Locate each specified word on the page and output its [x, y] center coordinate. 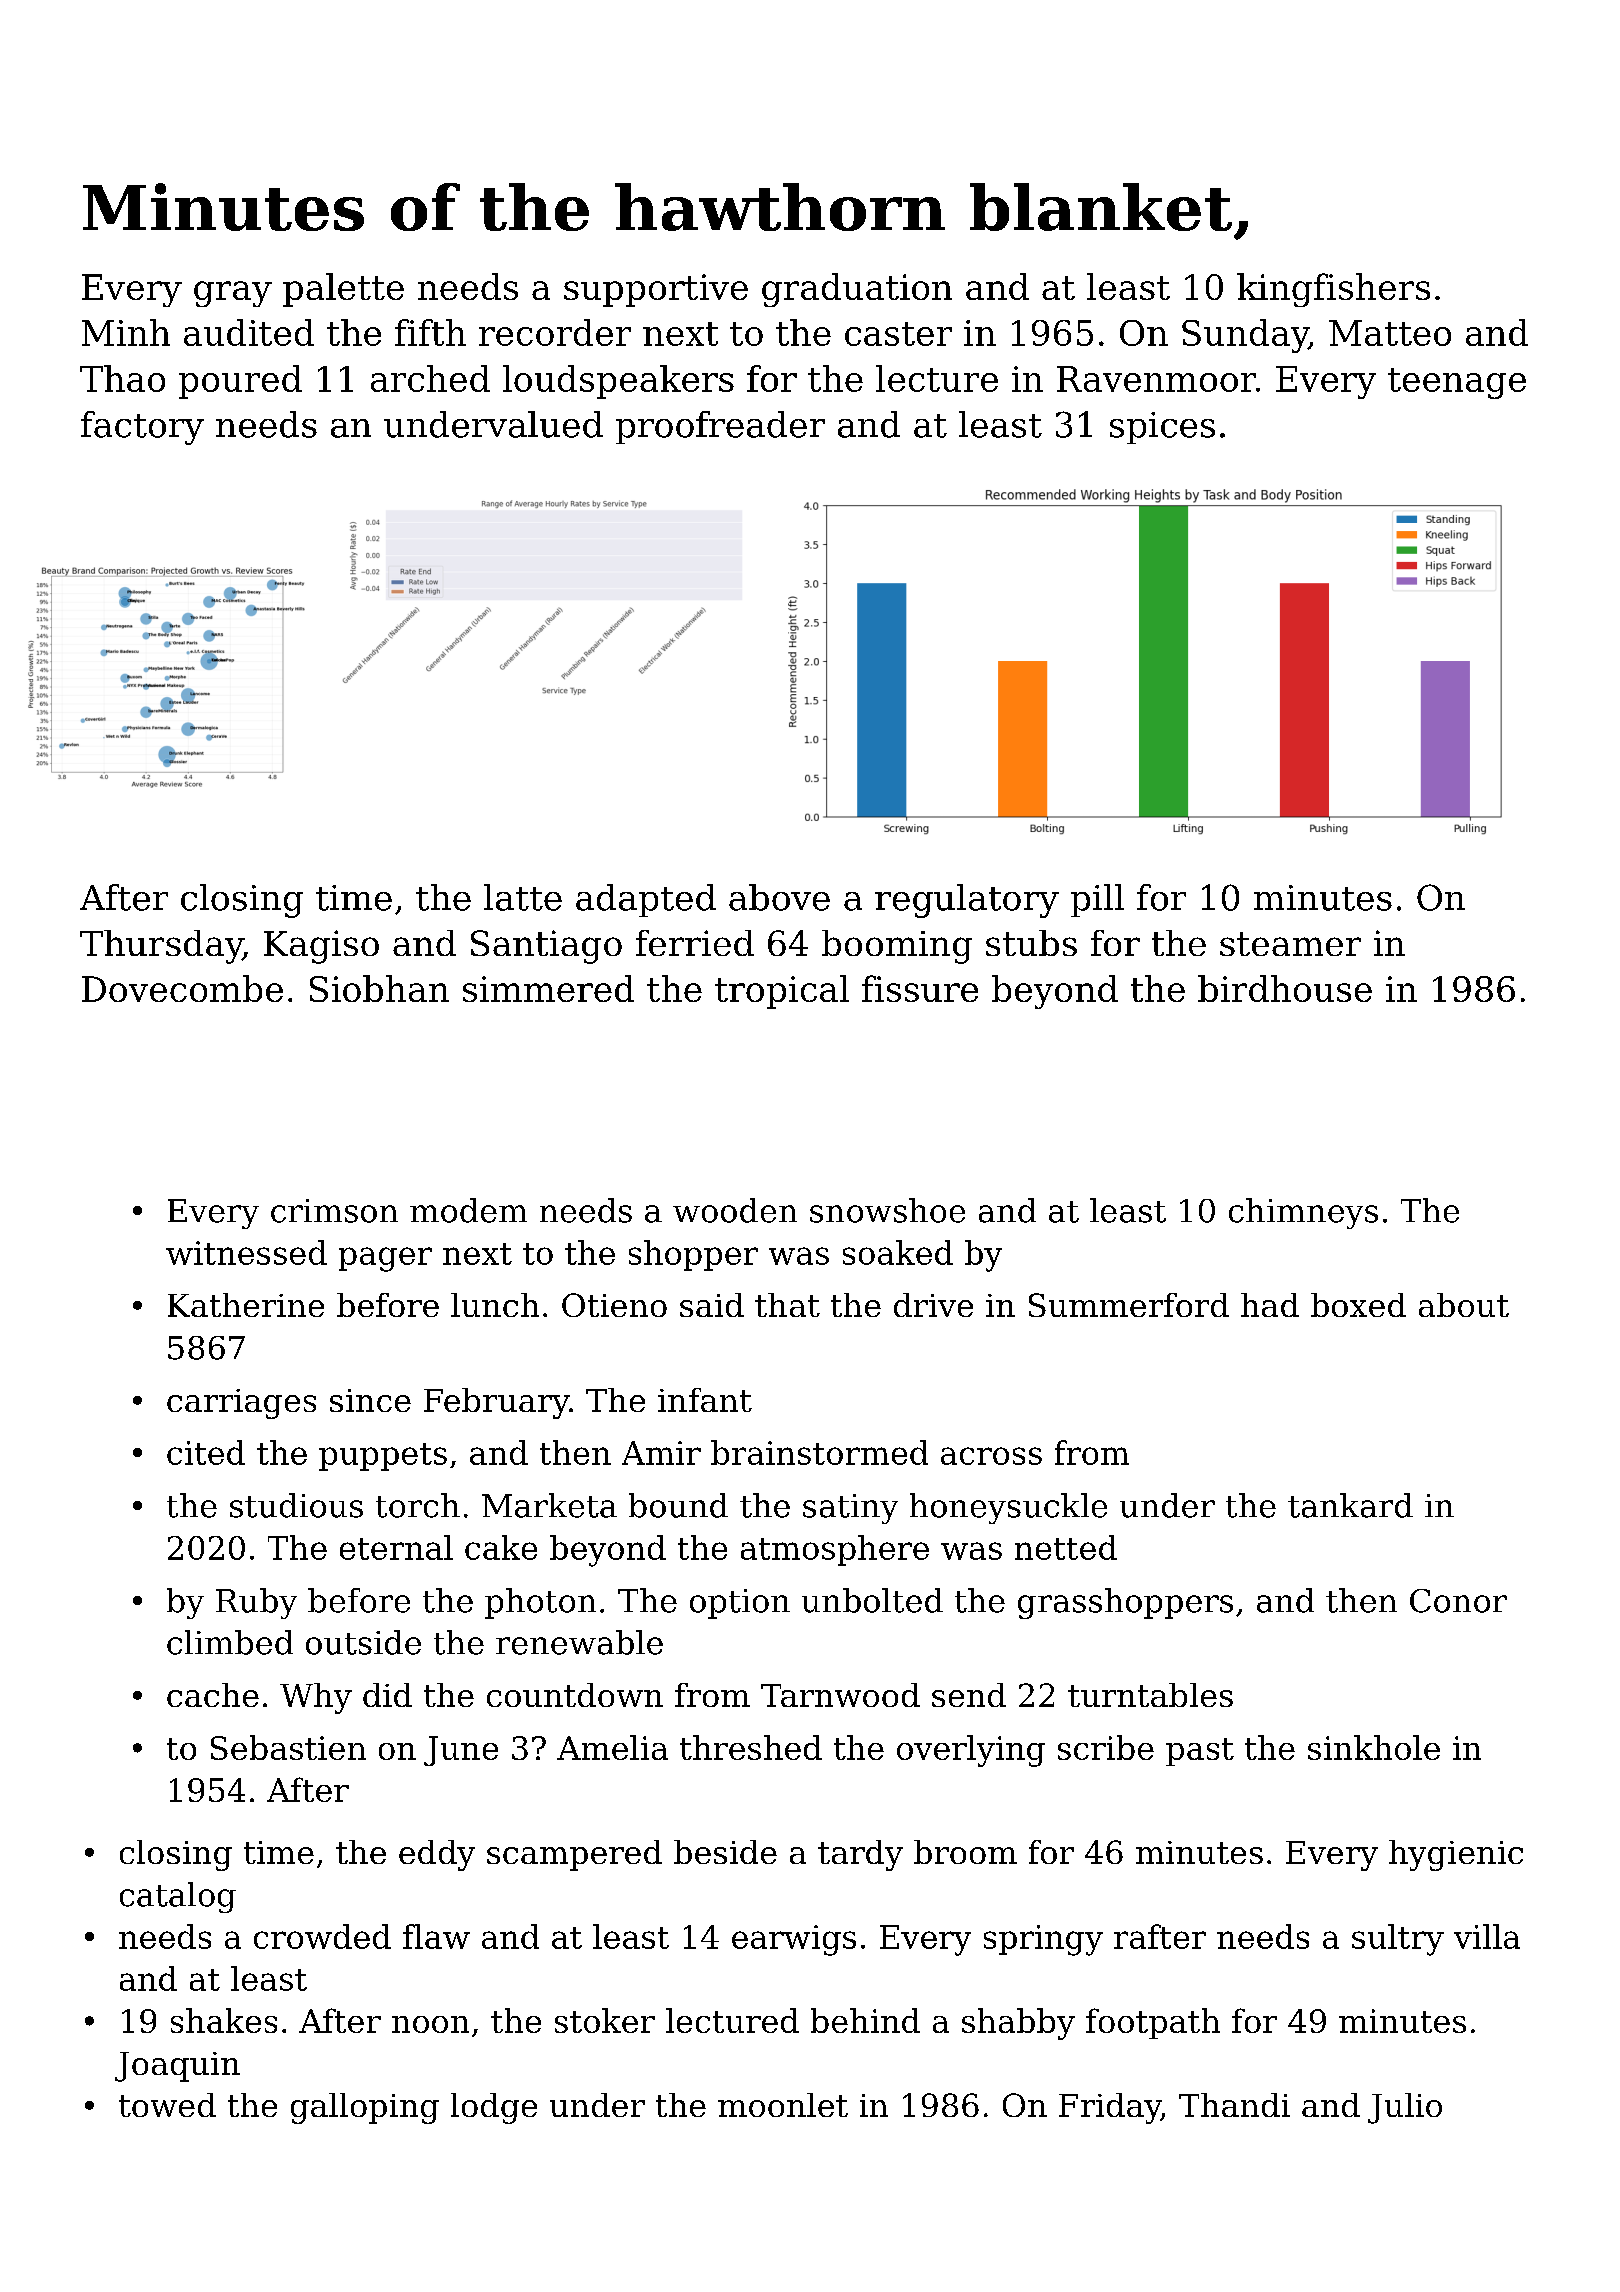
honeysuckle [1008, 1508]
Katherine [246, 1305]
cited [206, 1452]
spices [1162, 428]
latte [523, 897]
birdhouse [1285, 988]
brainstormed [819, 1452]
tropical [782, 992]
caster [898, 334]
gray [233, 294]
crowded [322, 1936]
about [1464, 1305]
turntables [1150, 1695]
